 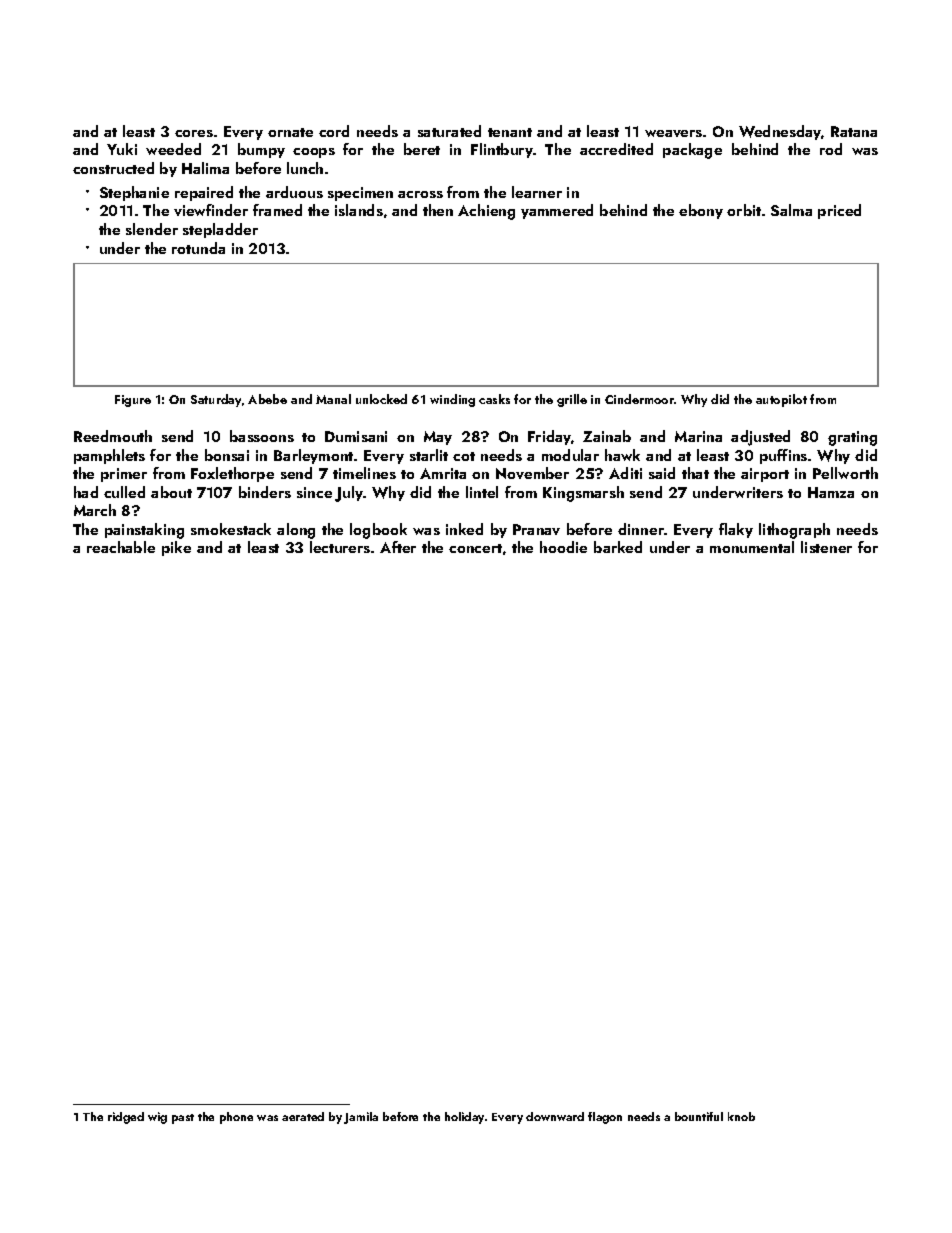 What do you see at coordinates (741, 1116) in the document?
I see `knob` at bounding box center [741, 1116].
